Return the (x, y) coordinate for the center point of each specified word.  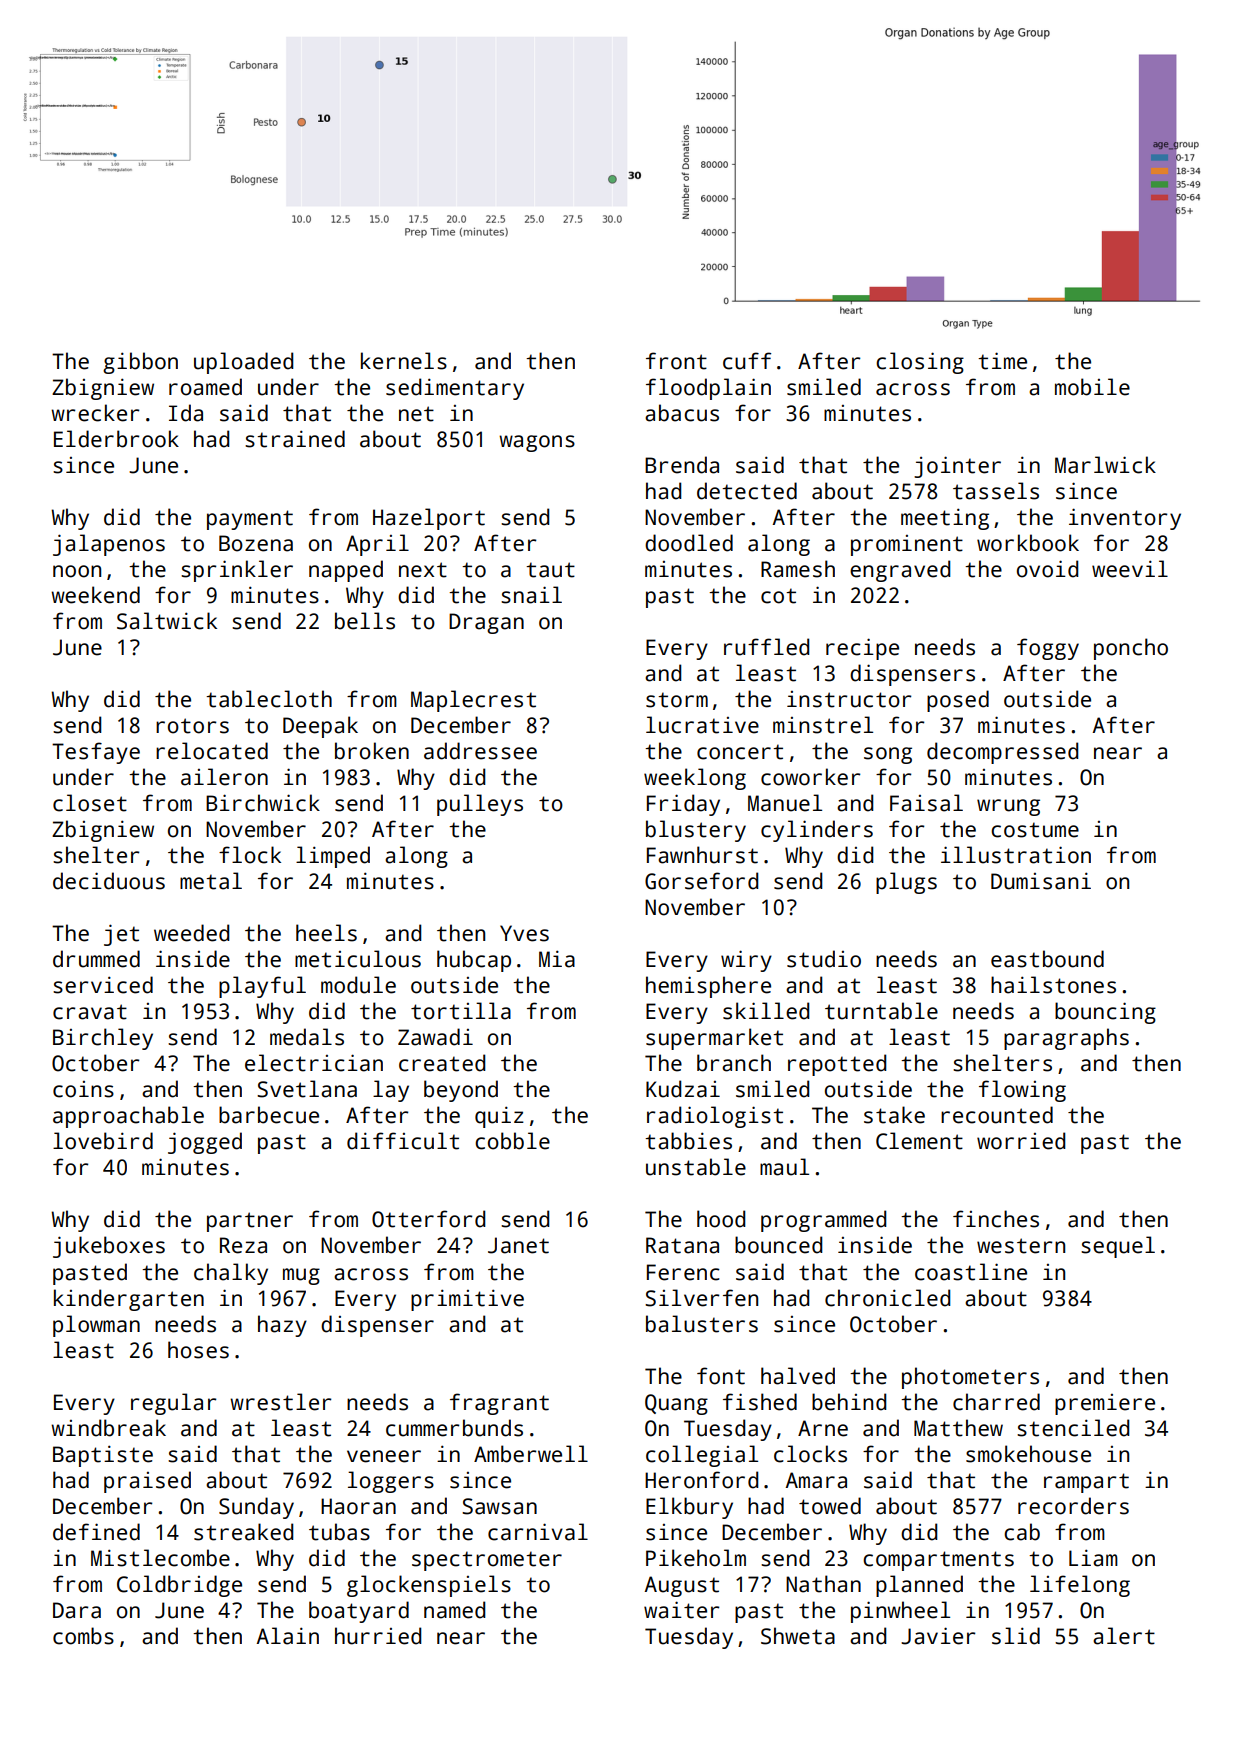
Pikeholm (696, 1558)
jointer (957, 467)
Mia (557, 959)
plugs (906, 883)
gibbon (140, 363)
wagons (537, 443)
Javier (938, 1636)
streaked (243, 1532)
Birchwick (263, 803)
